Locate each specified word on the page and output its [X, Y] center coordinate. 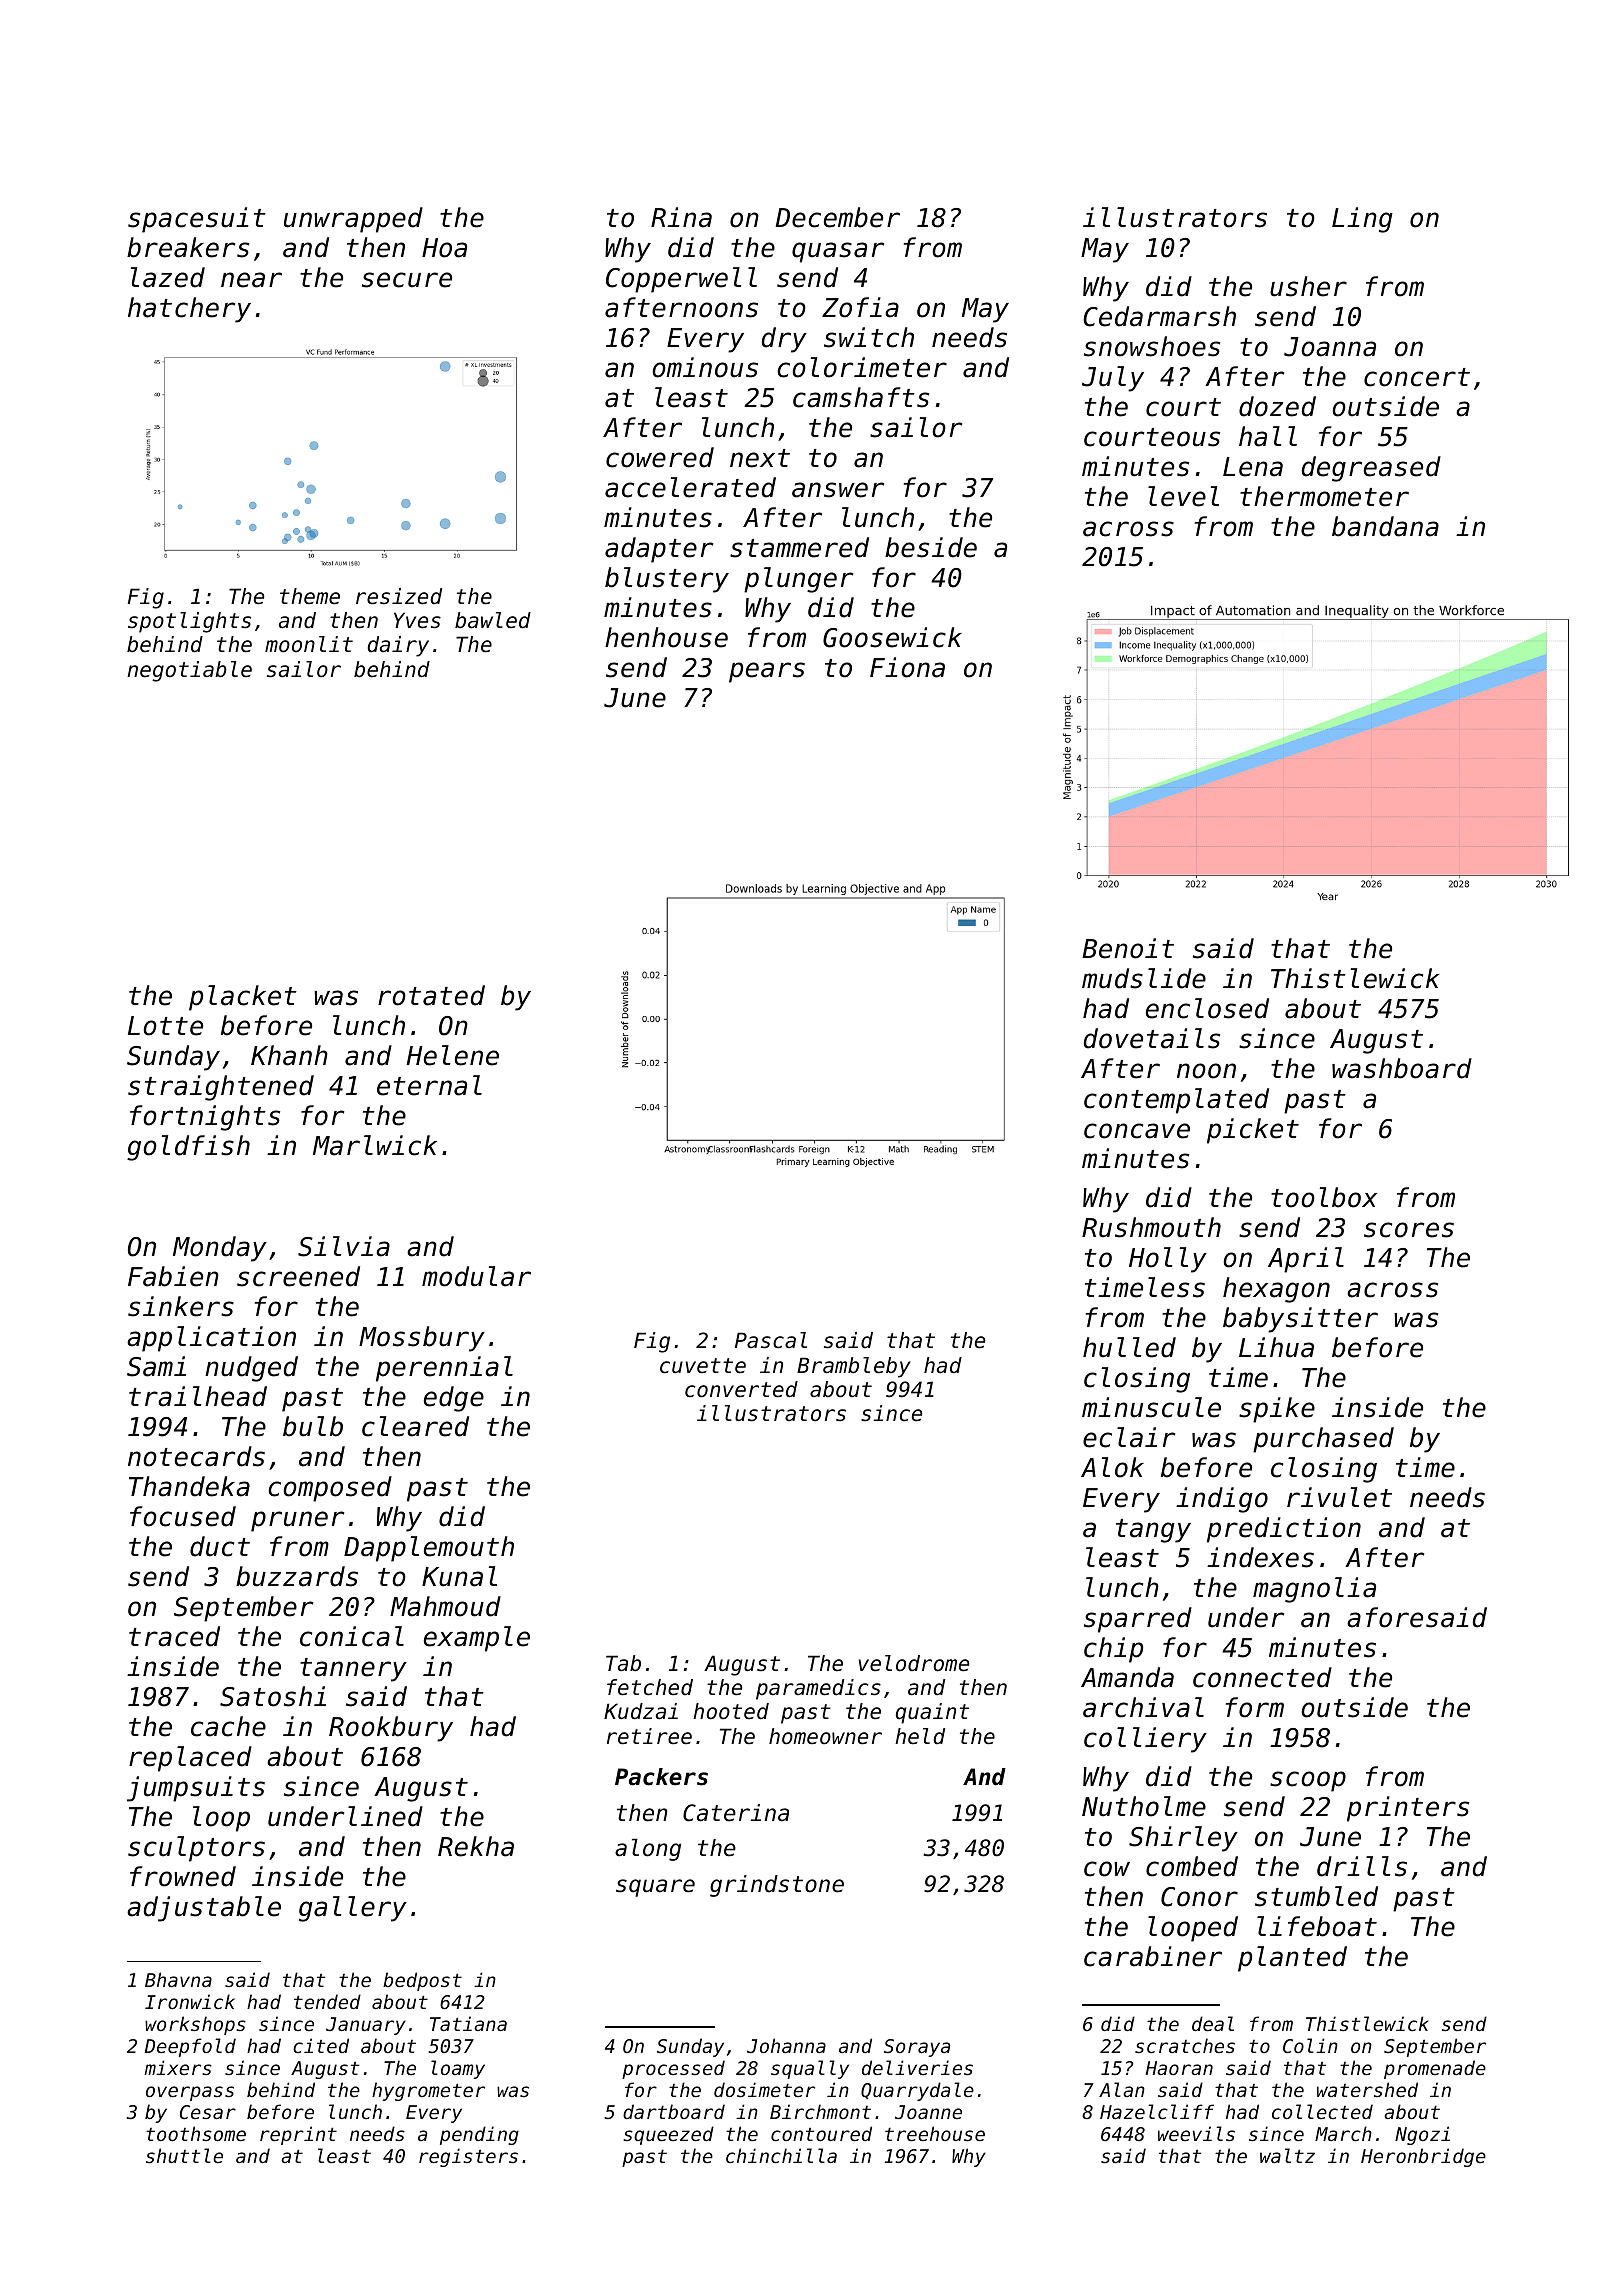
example [477, 1639]
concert [1417, 377]
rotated [431, 995]
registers [468, 2157]
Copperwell [681, 280]
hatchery [189, 310]
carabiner [1153, 1956]
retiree [649, 1736]
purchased [1323, 1440]
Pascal [771, 1340]
